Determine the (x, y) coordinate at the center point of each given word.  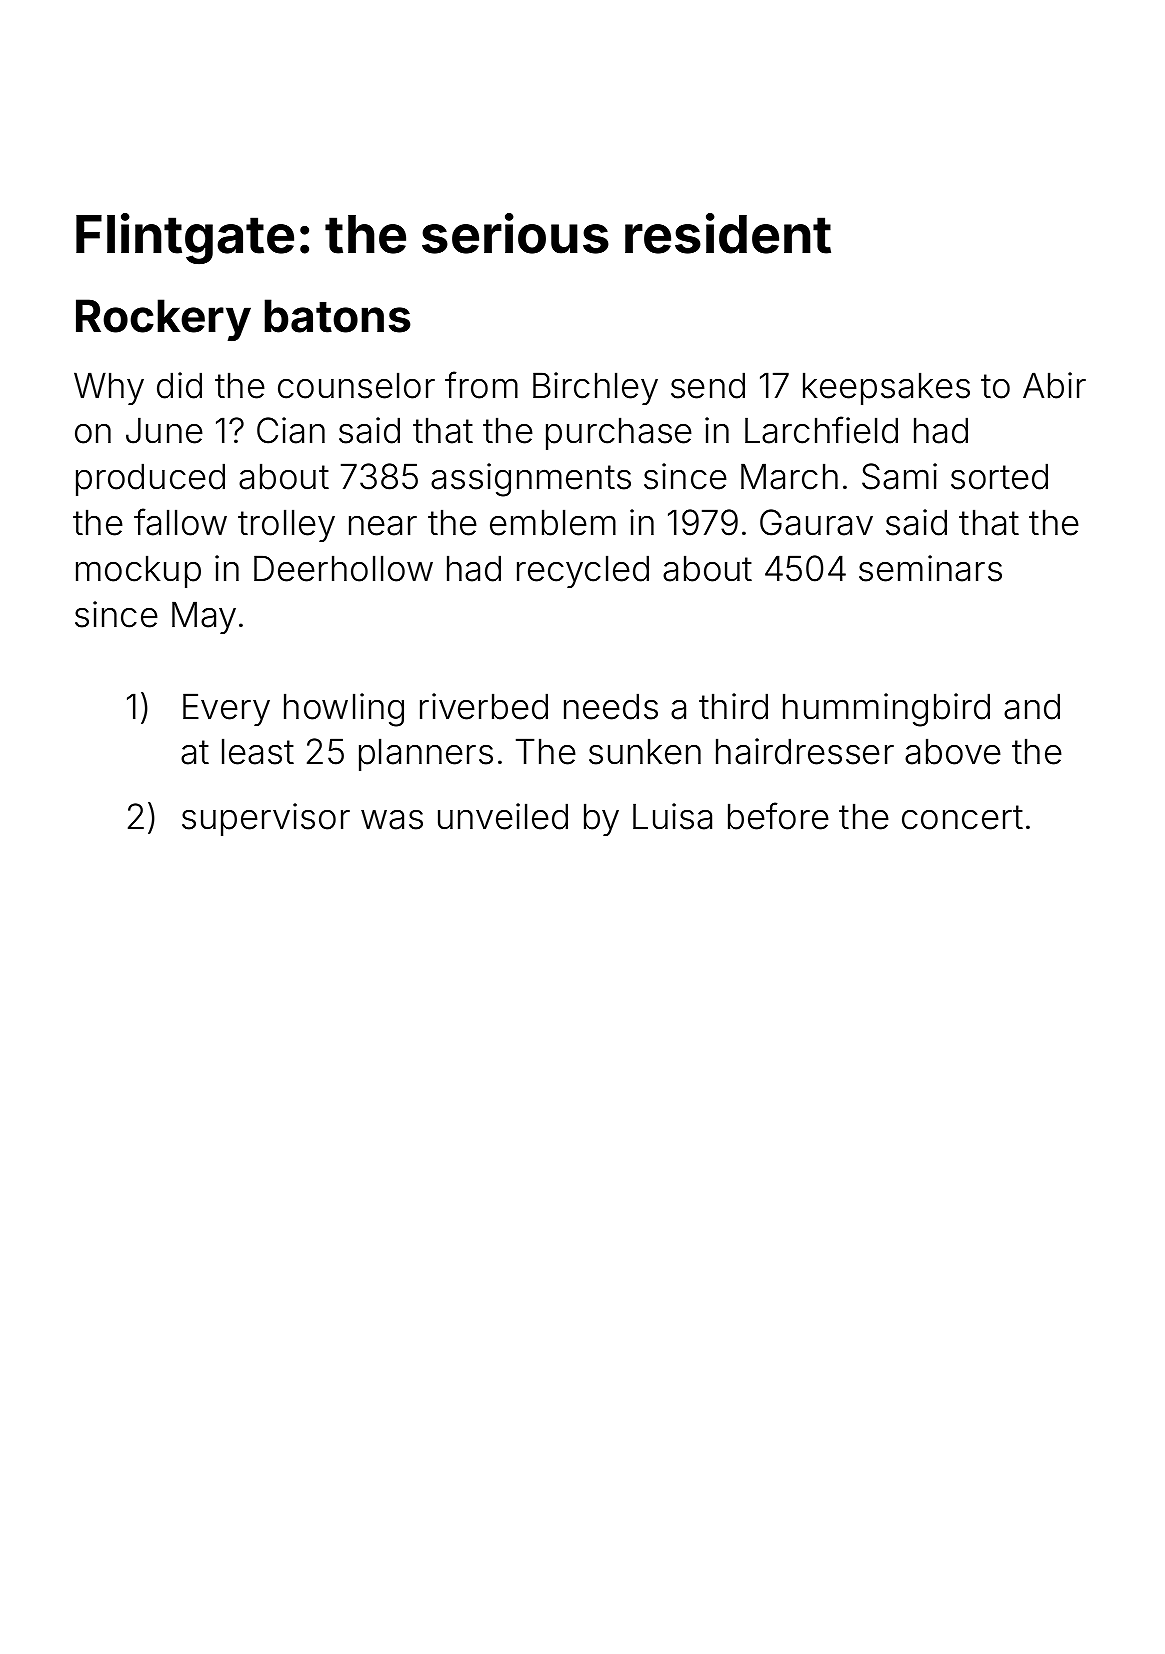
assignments (531, 480)
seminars (930, 568)
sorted (999, 476)
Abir (1054, 385)
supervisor (266, 819)
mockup (138, 571)
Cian (291, 430)
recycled (583, 571)
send (708, 385)
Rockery (163, 320)
